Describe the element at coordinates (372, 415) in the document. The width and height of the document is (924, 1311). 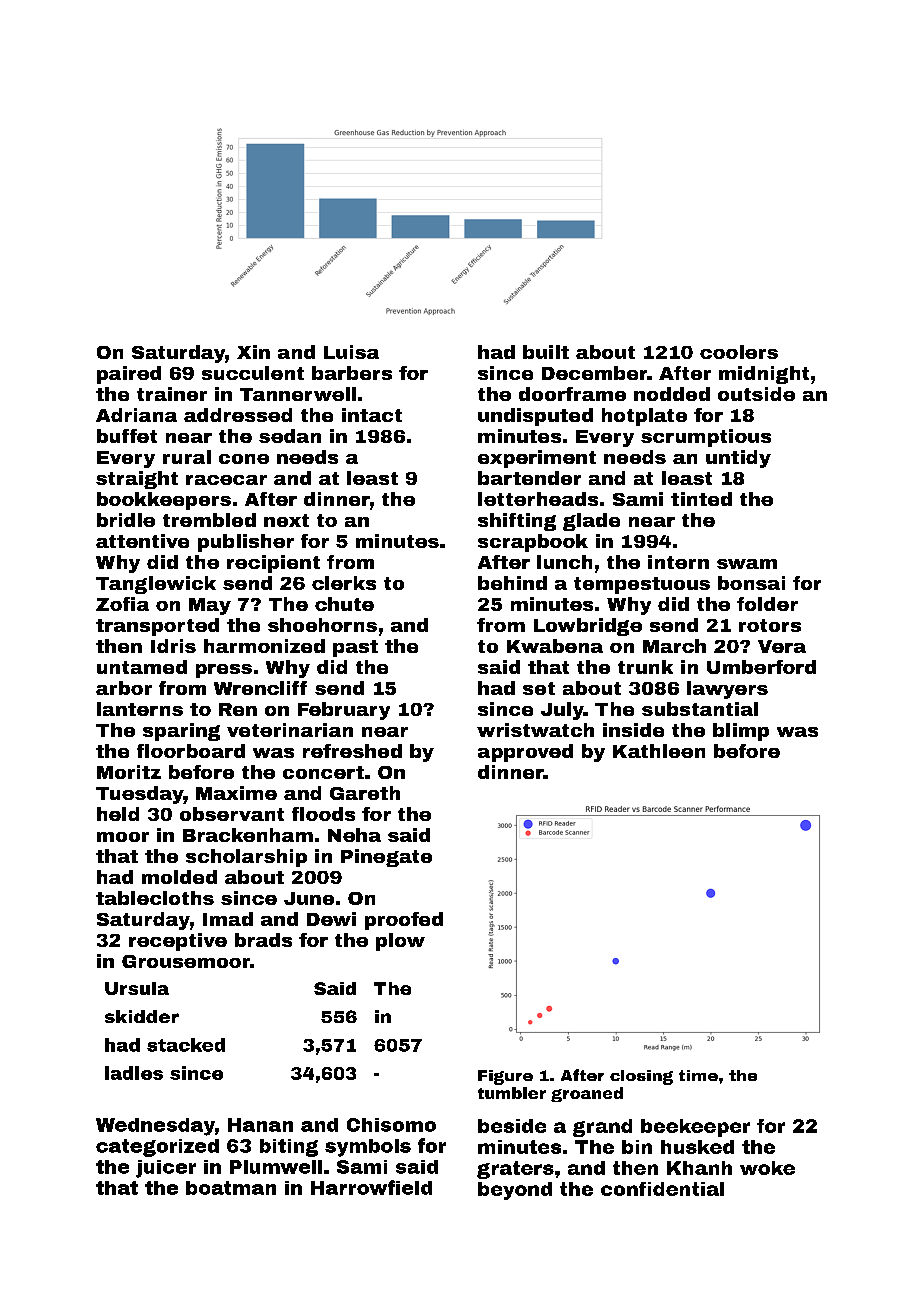
I see `intact` at that location.
